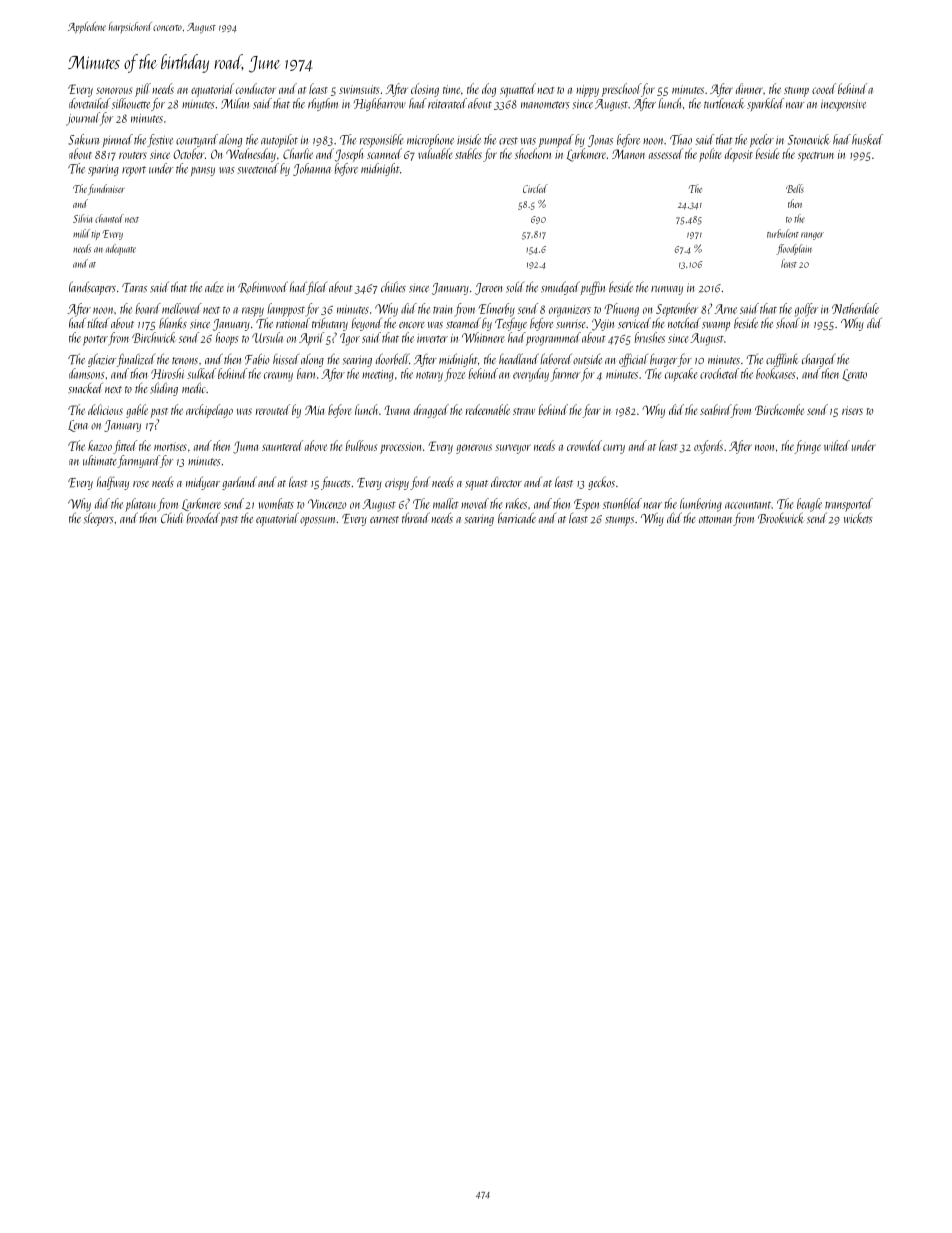 This document has height=1233, width=952. What do you see at coordinates (95, 341) in the document?
I see `porter` at bounding box center [95, 341].
